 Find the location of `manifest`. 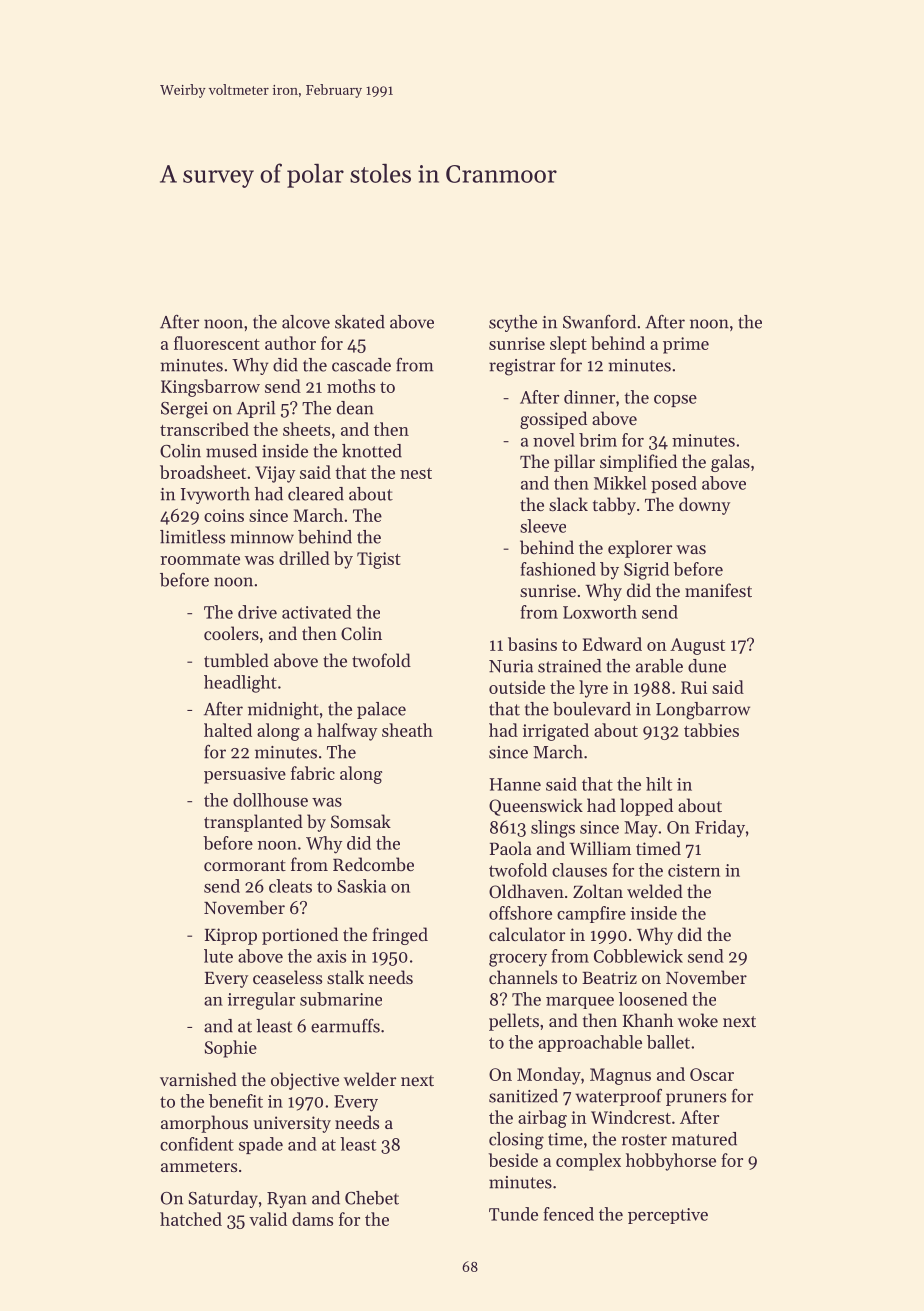

manifest is located at coordinates (718, 590).
